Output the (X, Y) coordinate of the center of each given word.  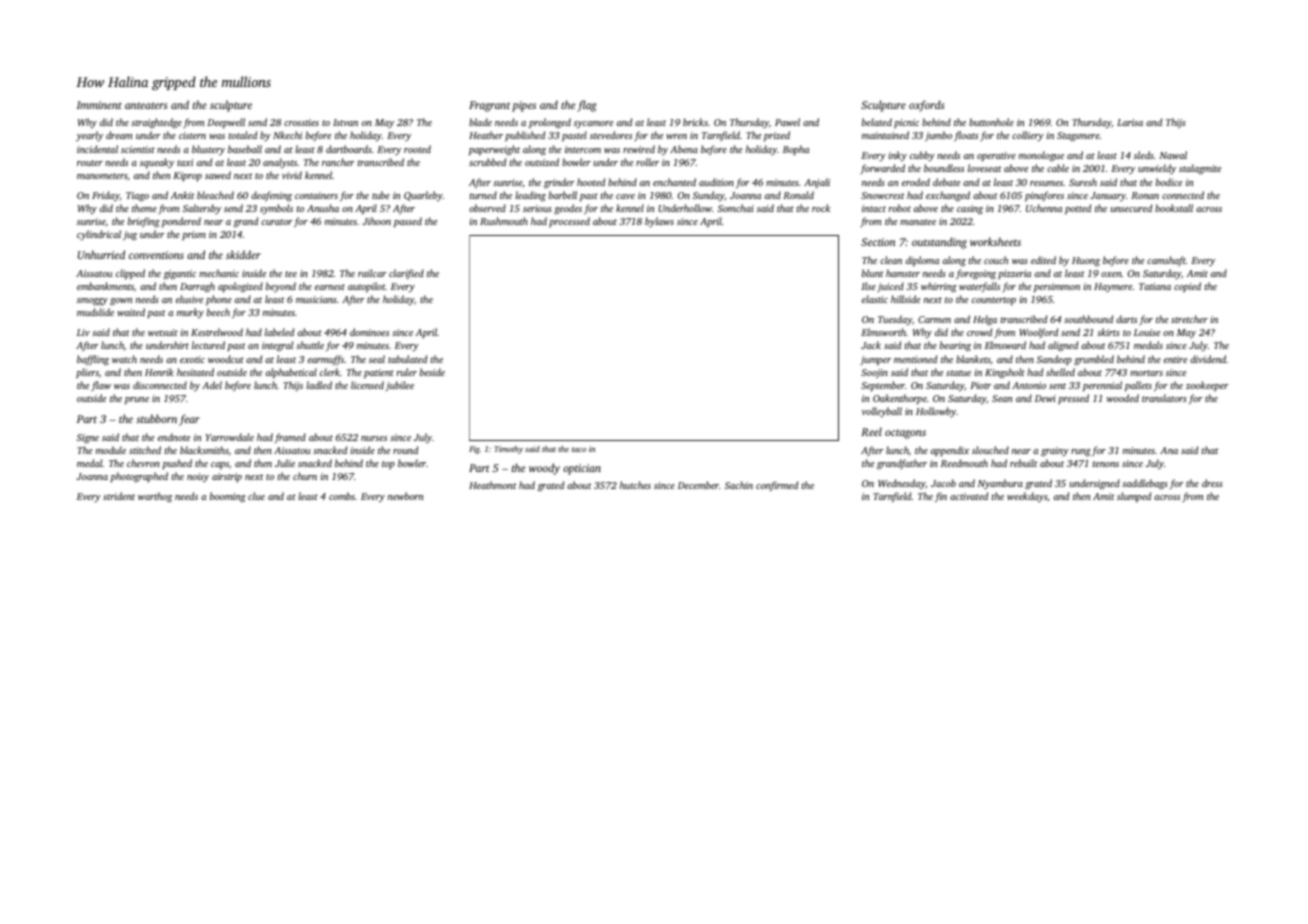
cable (1058, 168)
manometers (102, 176)
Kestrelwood (217, 332)
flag (586, 106)
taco (579, 449)
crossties (301, 122)
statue (958, 373)
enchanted (674, 182)
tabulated (407, 359)
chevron (143, 463)
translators (1164, 398)
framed (290, 438)
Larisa (1130, 122)
